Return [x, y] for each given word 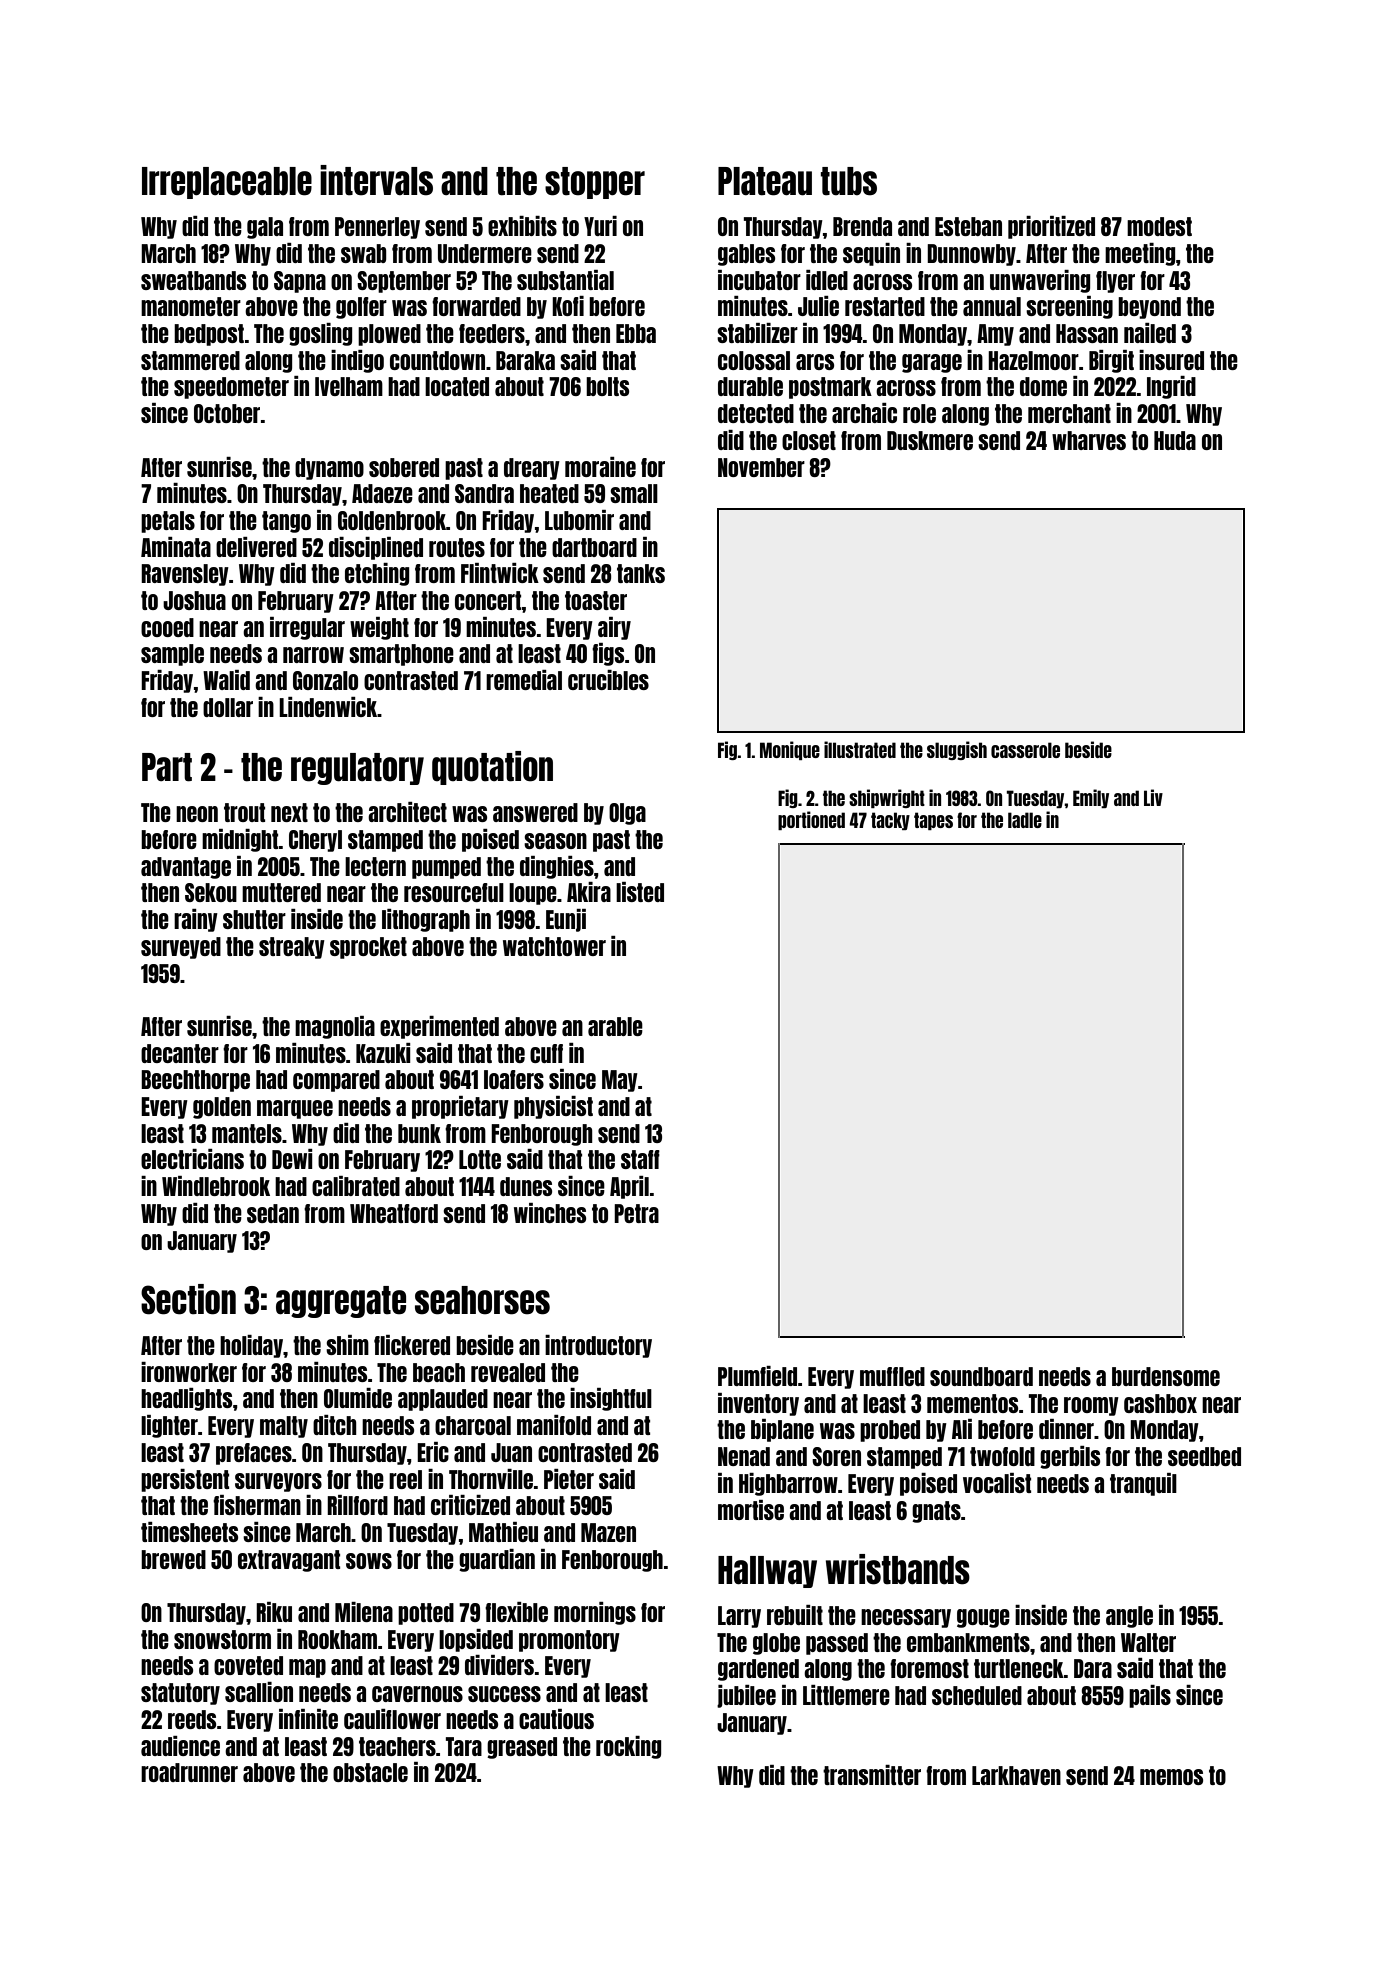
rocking [628, 1747]
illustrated [860, 749]
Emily [1091, 798]
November [761, 467]
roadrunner [189, 1772]
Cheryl [315, 841]
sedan [273, 1213]
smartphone [401, 655]
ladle [1025, 820]
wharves [1089, 440]
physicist [553, 1107]
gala [265, 228]
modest [1159, 226]
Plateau [765, 181]
